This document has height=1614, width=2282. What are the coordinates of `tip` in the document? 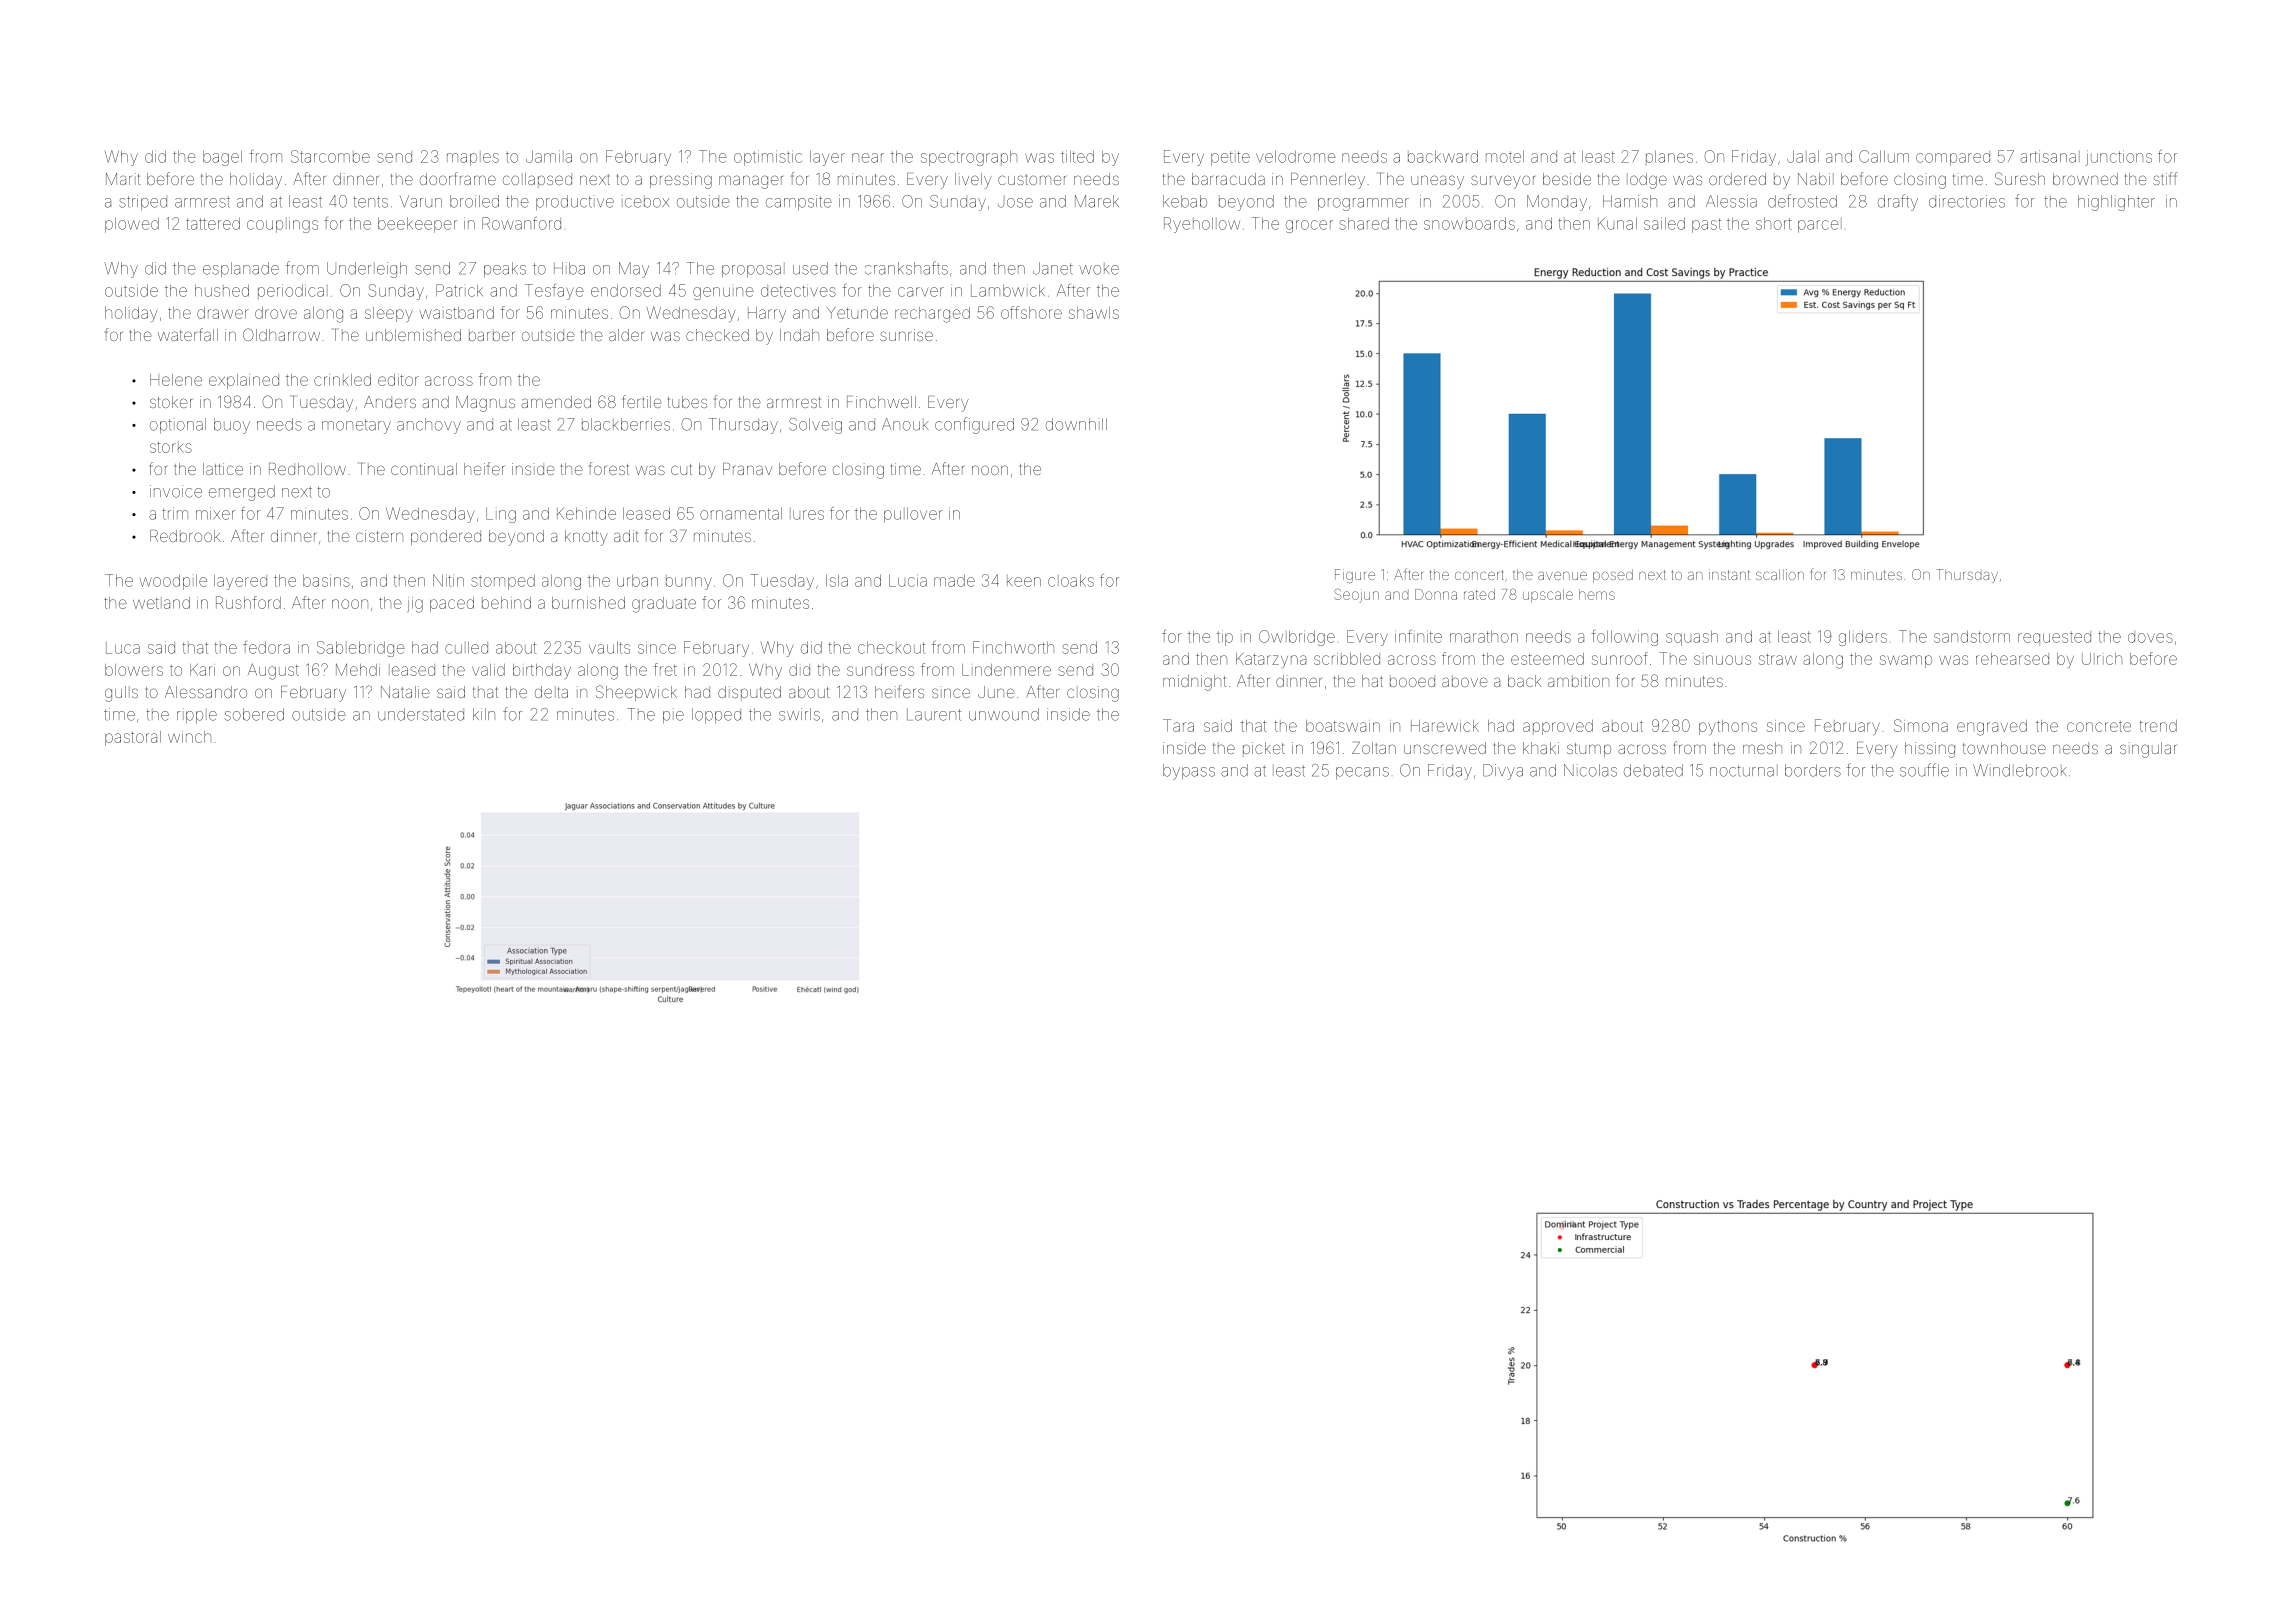 It's located at (1225, 638).
